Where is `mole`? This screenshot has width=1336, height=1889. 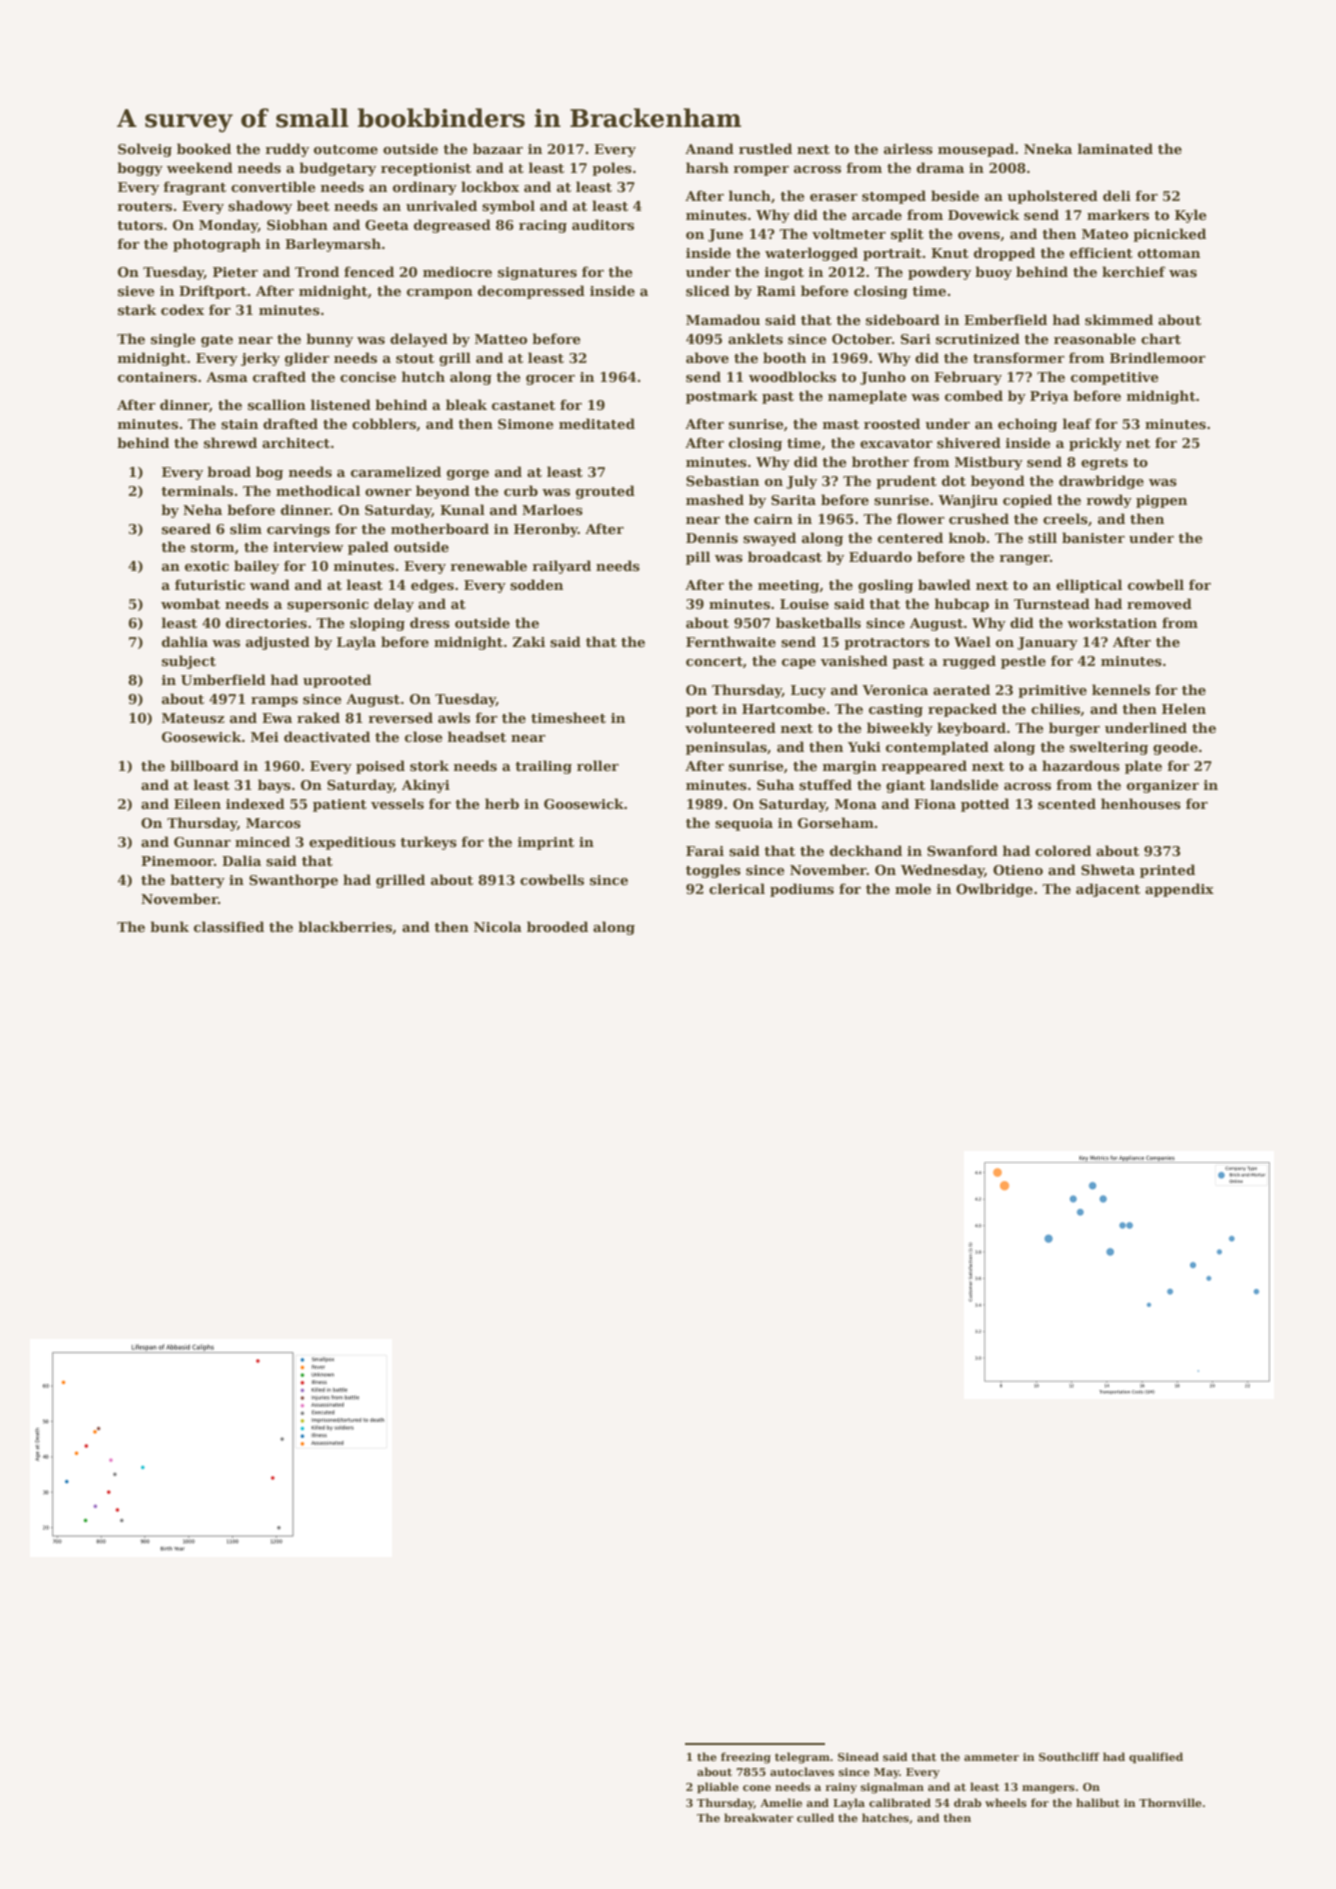 mole is located at coordinates (913, 888).
